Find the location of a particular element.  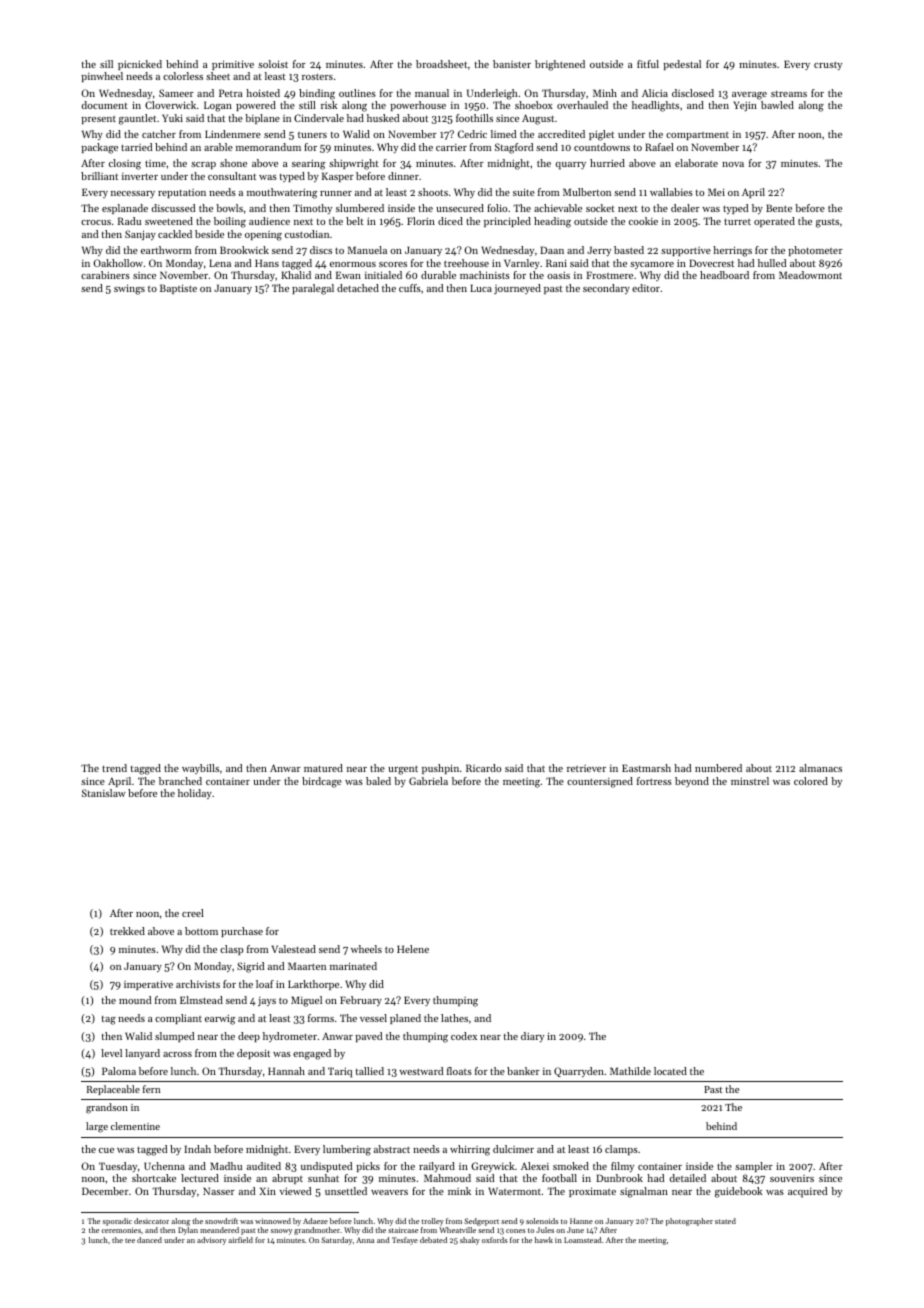

Gabriela is located at coordinates (428, 781).
